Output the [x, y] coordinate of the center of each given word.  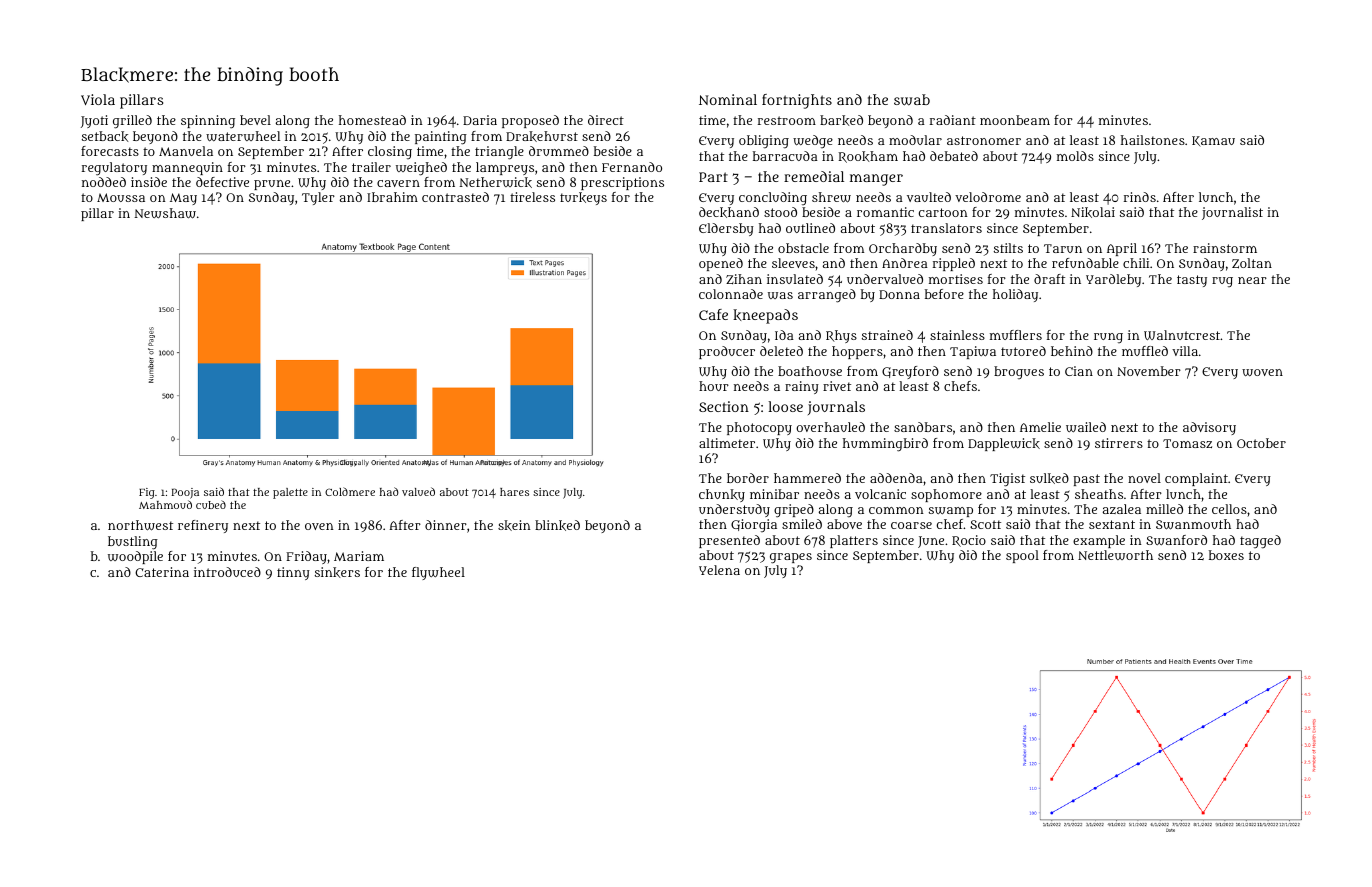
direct [606, 120]
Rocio [969, 541]
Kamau [1213, 141]
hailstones [1153, 140]
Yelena [719, 570]
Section [724, 406]
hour [714, 386]
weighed [421, 169]
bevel [255, 120]
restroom [787, 120]
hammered [807, 478]
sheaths [1099, 494]
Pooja [185, 493]
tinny [293, 573]
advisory [1209, 428]
